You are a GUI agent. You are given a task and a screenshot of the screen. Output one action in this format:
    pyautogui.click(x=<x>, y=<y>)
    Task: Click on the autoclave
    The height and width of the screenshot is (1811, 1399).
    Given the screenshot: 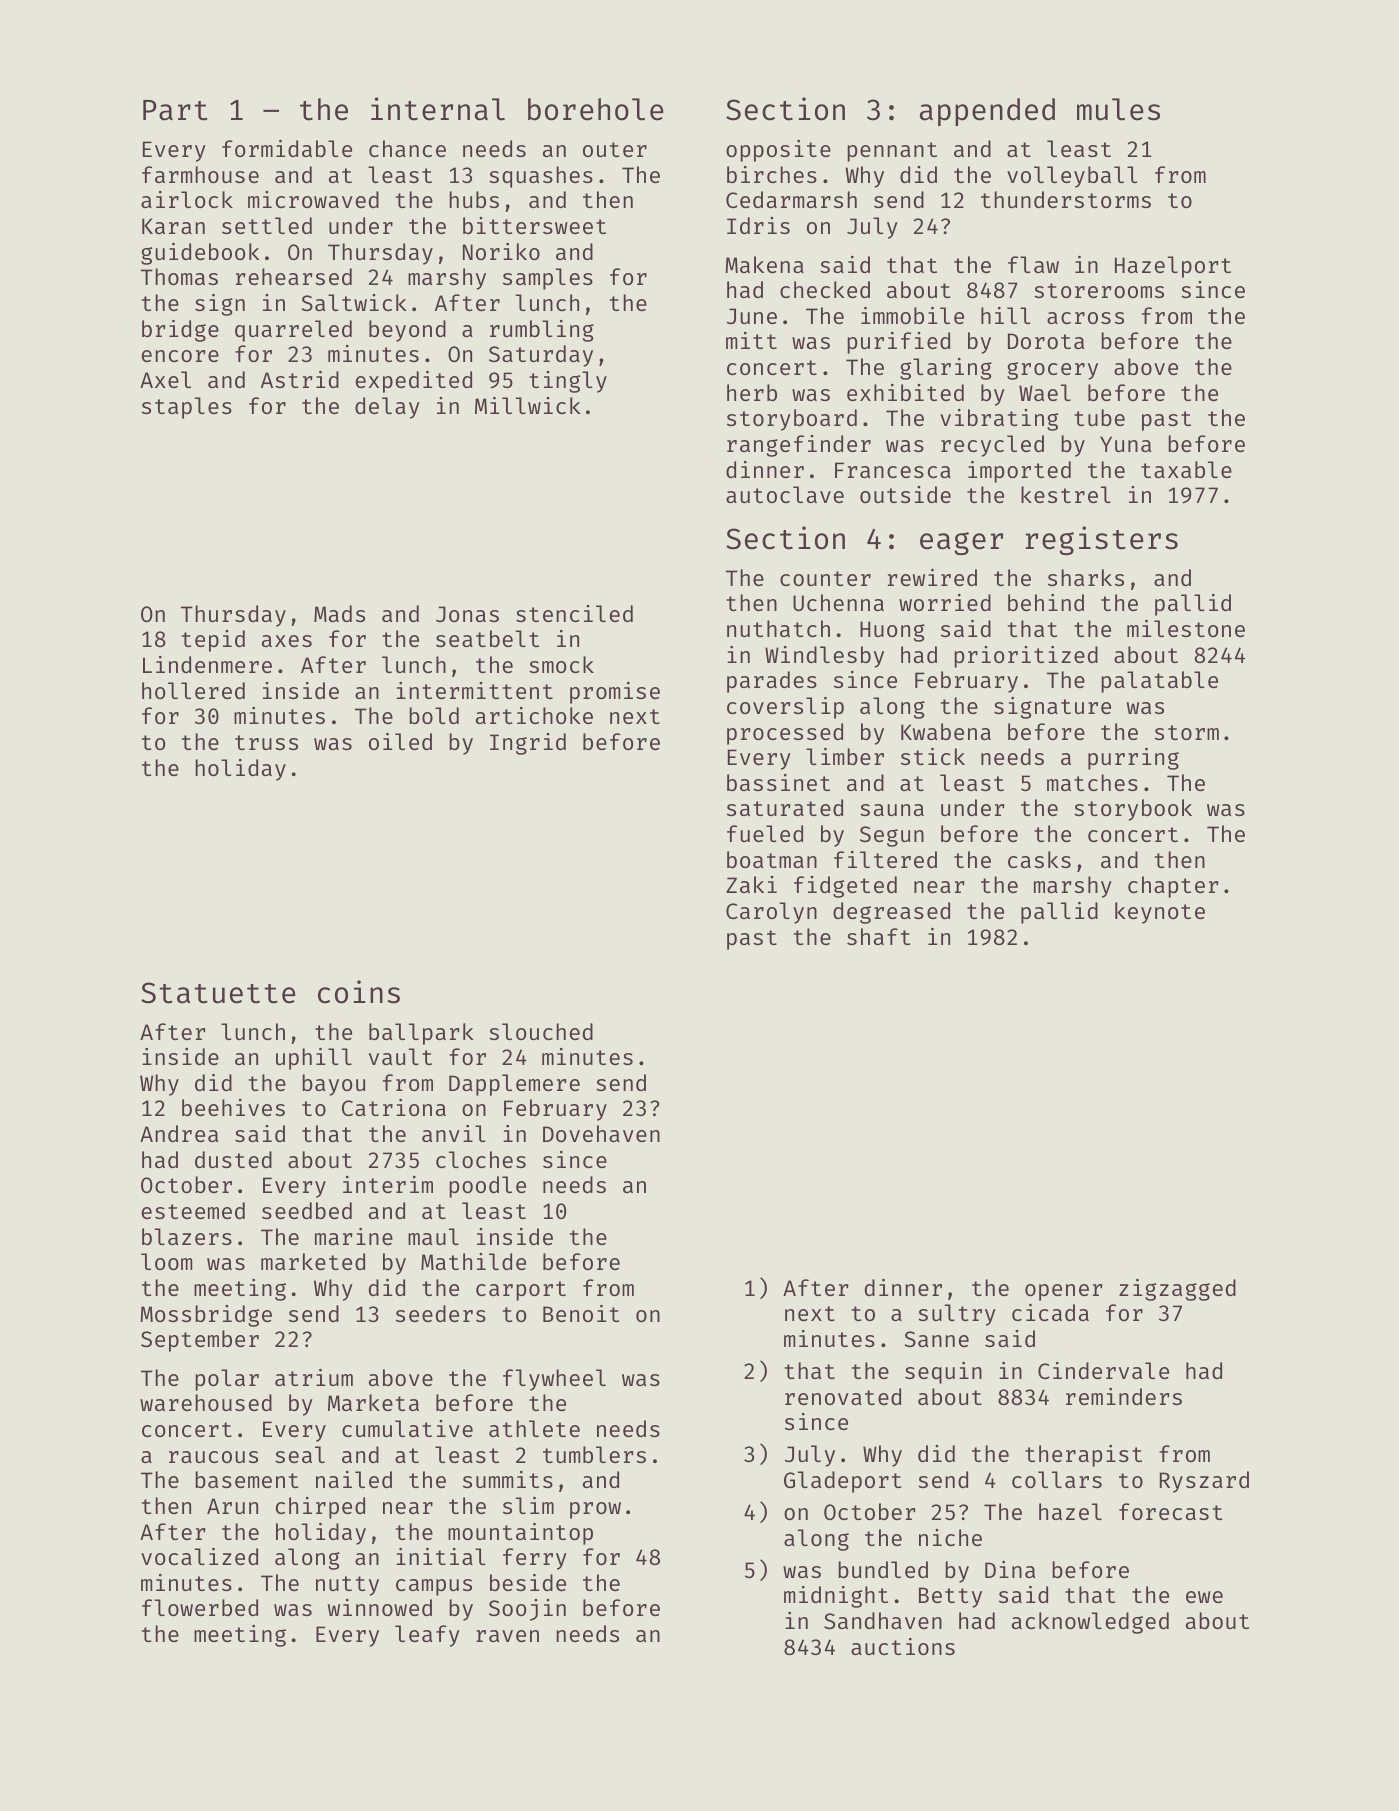 What is the action you would take?
    pyautogui.click(x=785, y=494)
